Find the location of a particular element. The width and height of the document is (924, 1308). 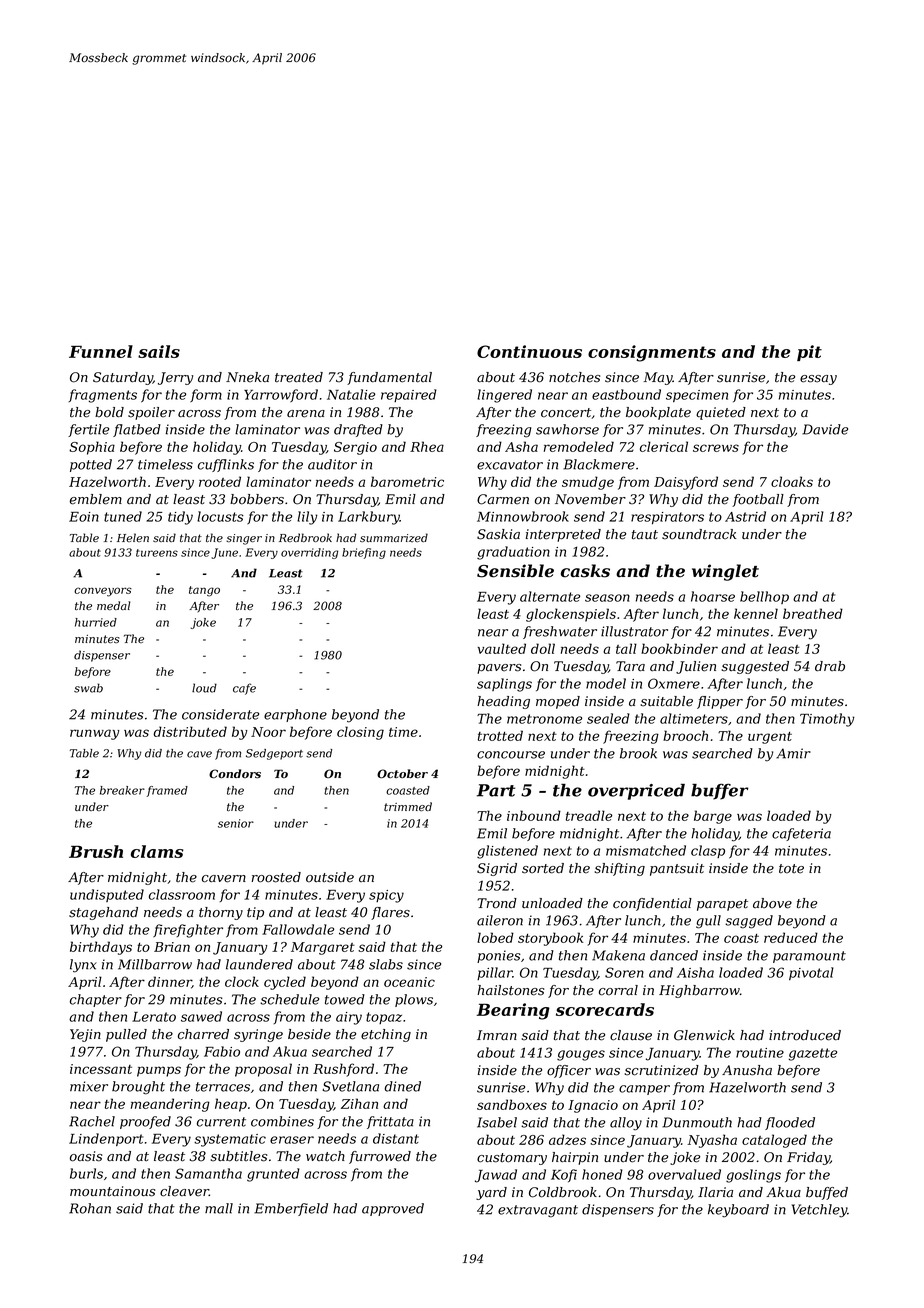

casks is located at coordinates (585, 571).
